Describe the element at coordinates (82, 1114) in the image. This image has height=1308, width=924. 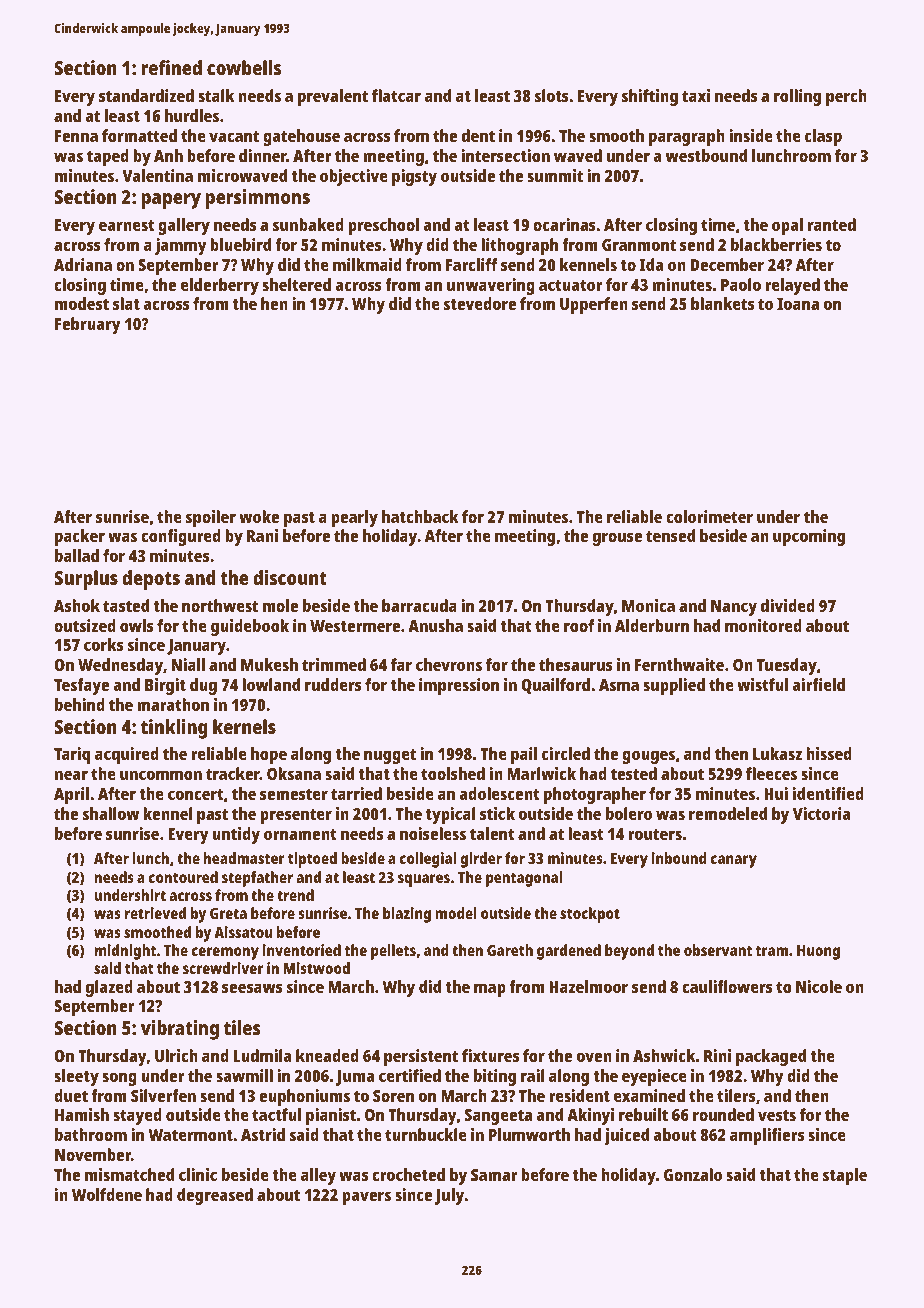
I see `Hamish` at that location.
